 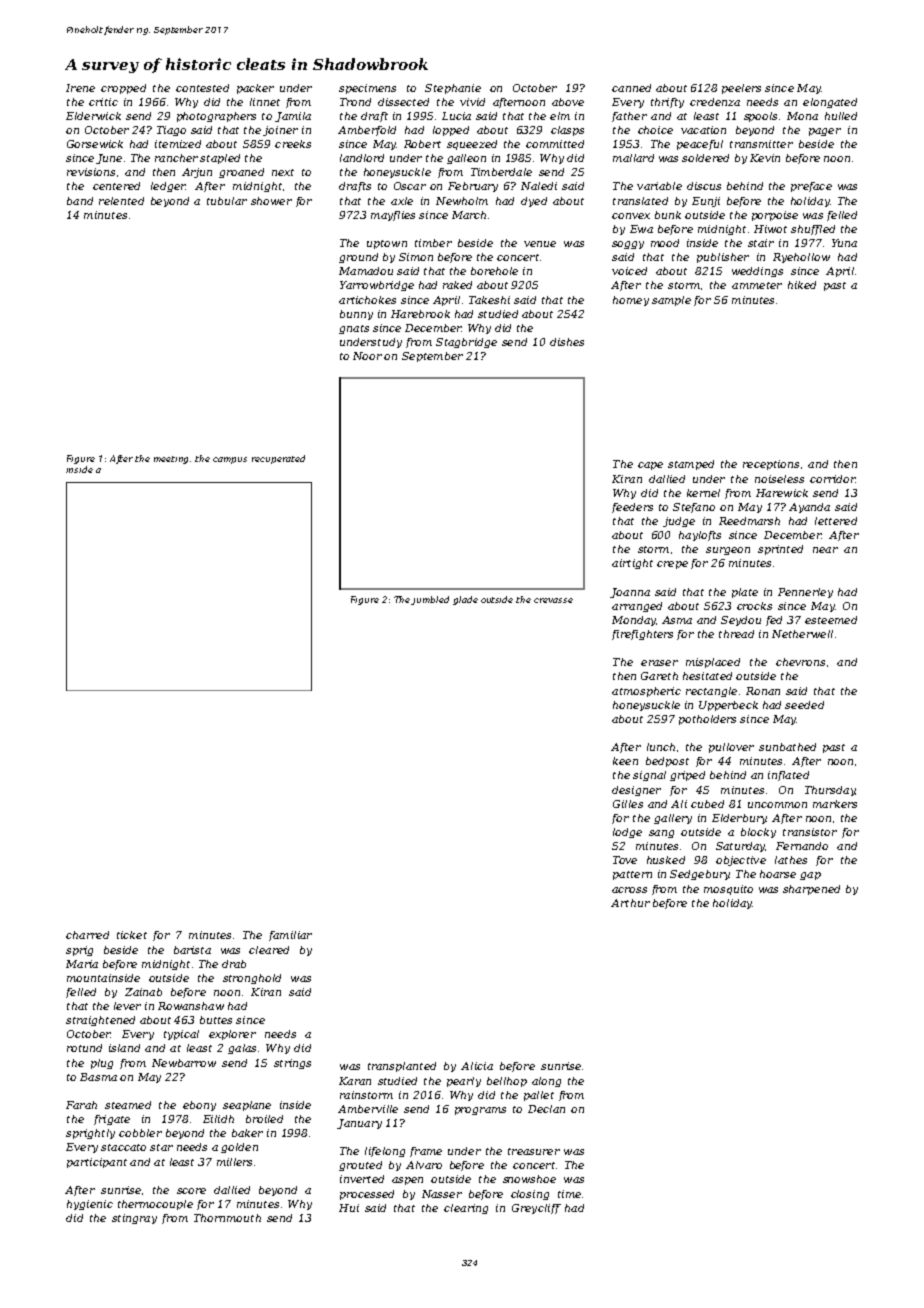 I want to click on jumbled, so click(x=430, y=600).
